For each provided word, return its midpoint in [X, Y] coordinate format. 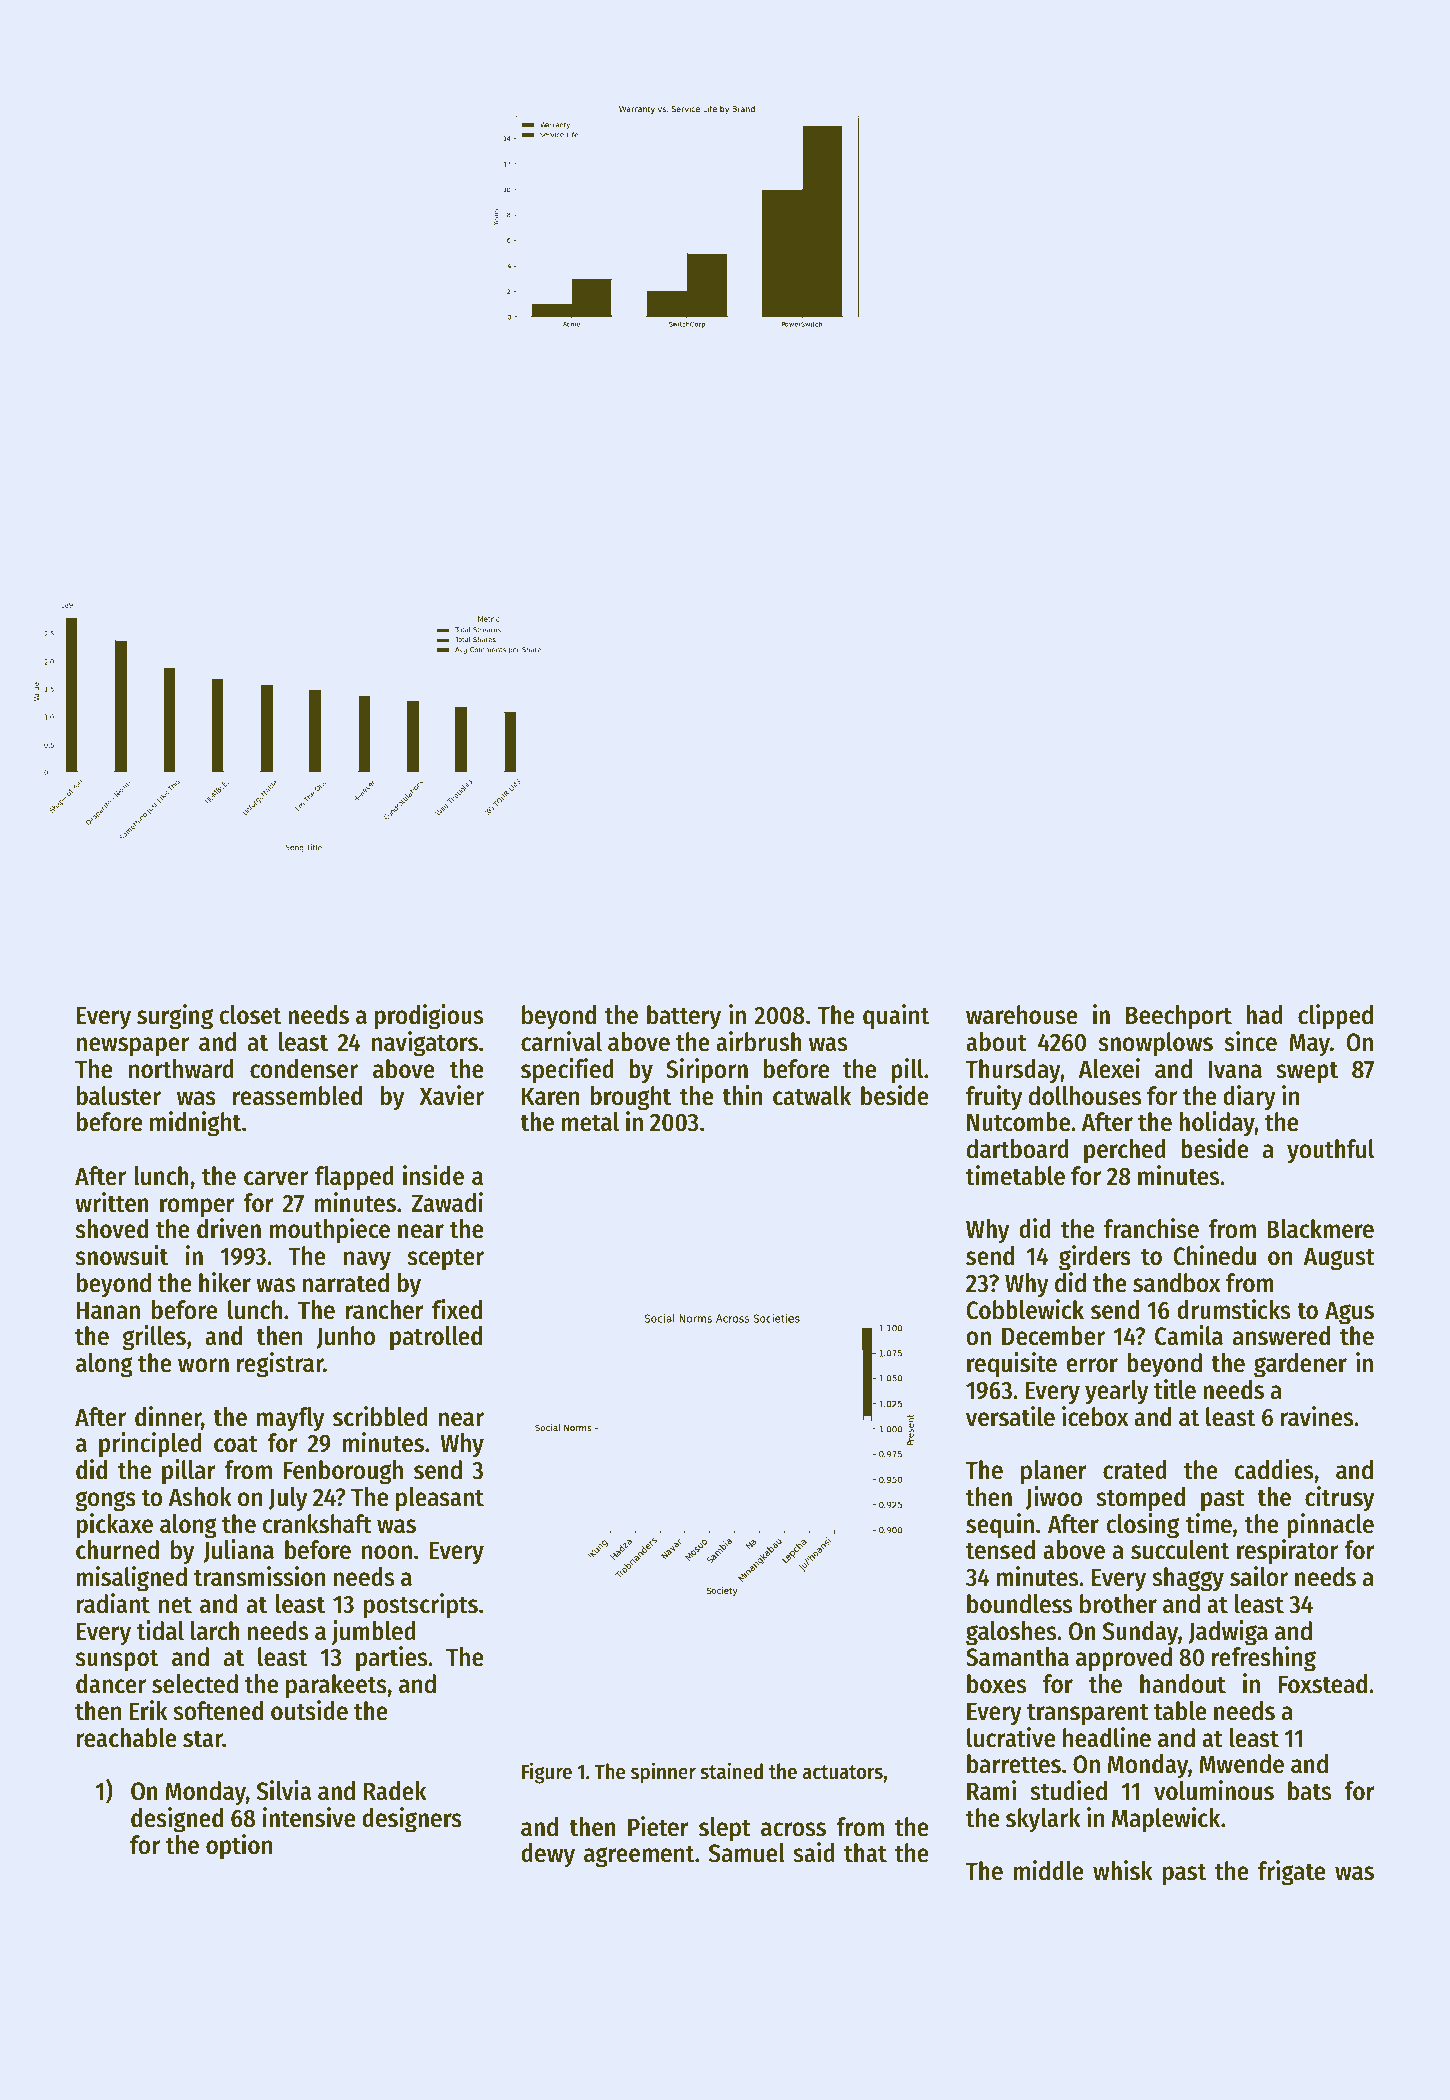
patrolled [436, 1338]
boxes [996, 1684]
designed [177, 1820]
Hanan [108, 1310]
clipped [1335, 1017]
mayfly [290, 1419]
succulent [1180, 1550]
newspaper [133, 1047]
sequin [1000, 1526]
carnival [561, 1041]
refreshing [1264, 1659]
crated [1135, 1470]
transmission [259, 1576]
